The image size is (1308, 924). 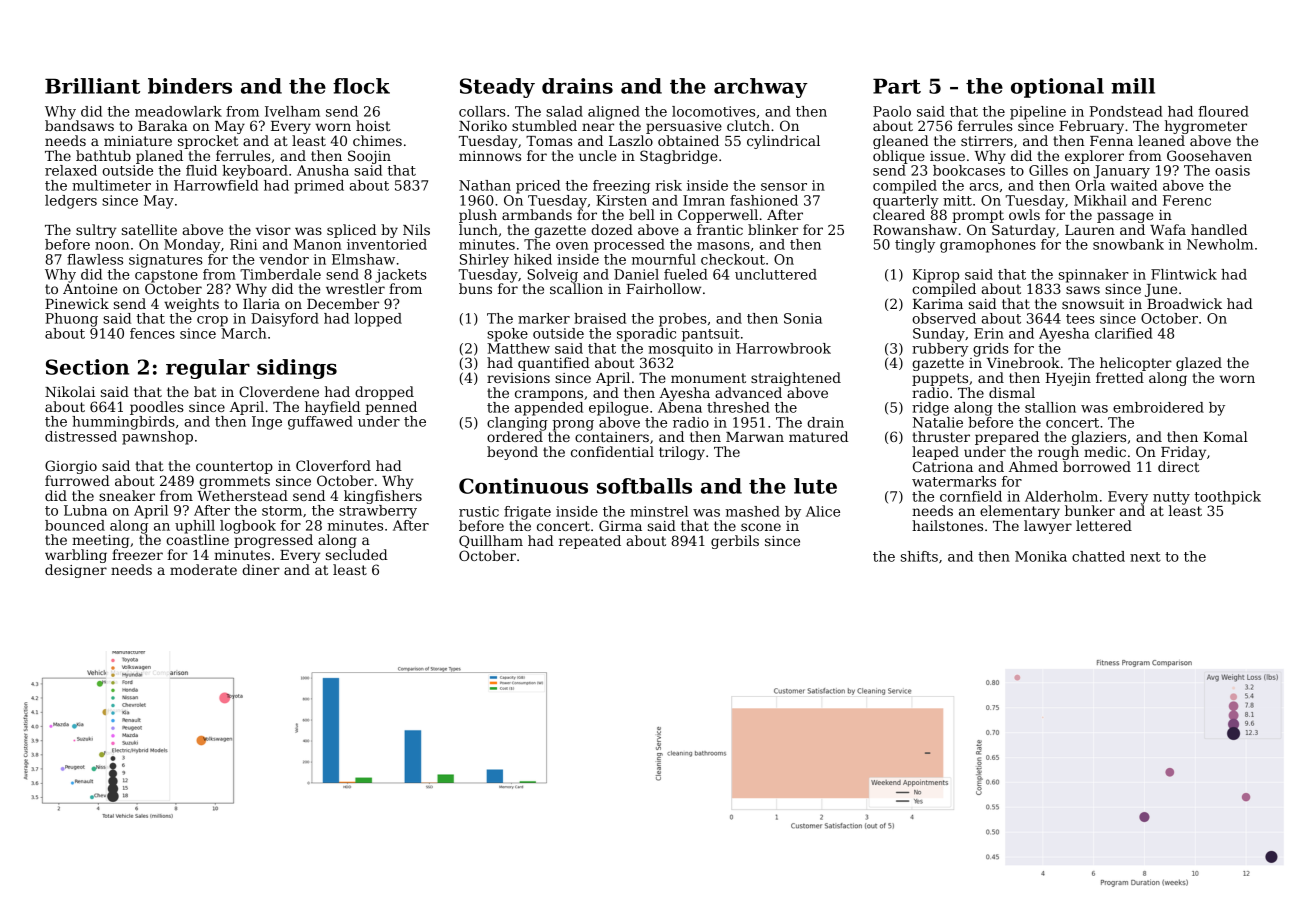 I want to click on persuasive, so click(x=684, y=127).
